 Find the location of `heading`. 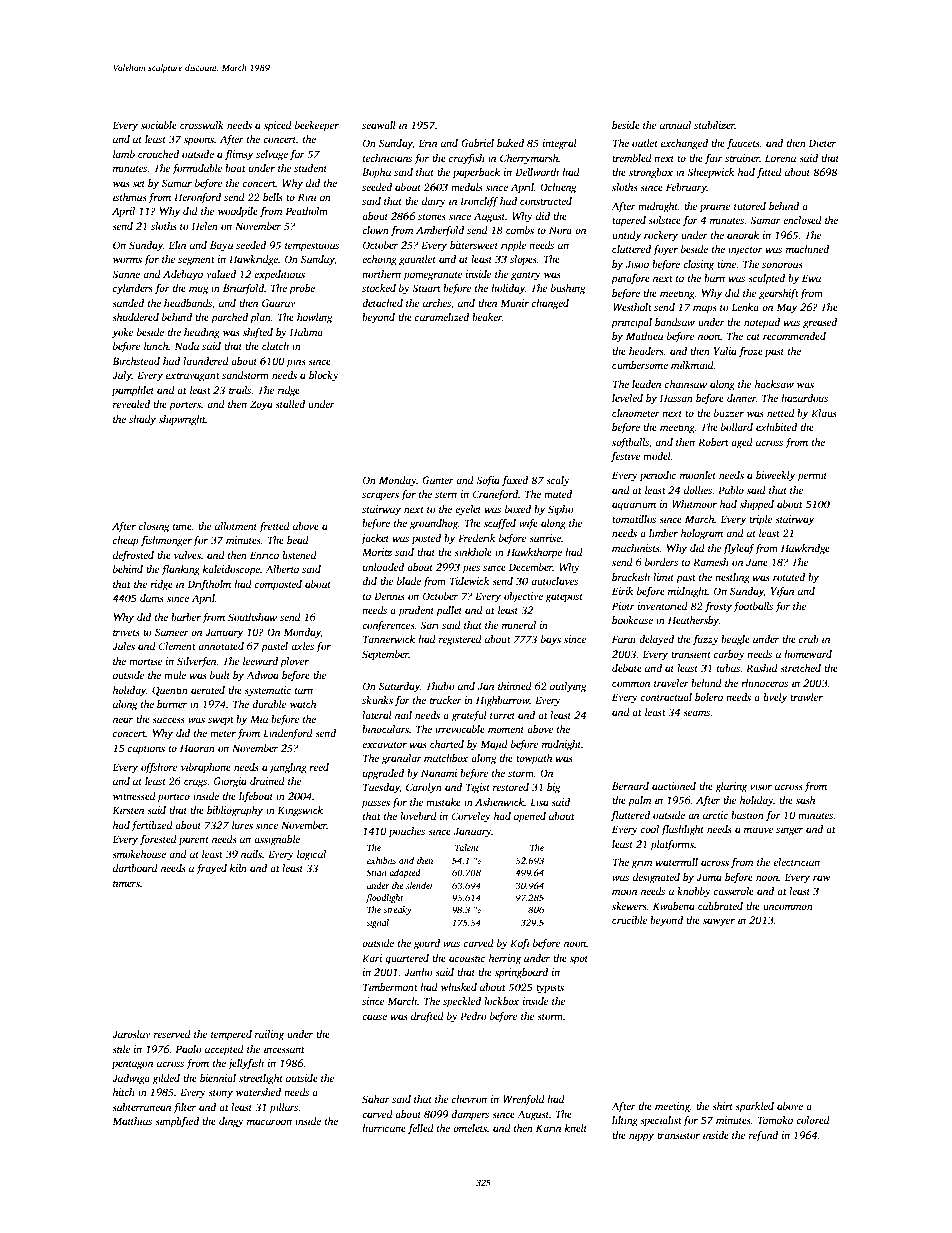

heading is located at coordinates (202, 333).
